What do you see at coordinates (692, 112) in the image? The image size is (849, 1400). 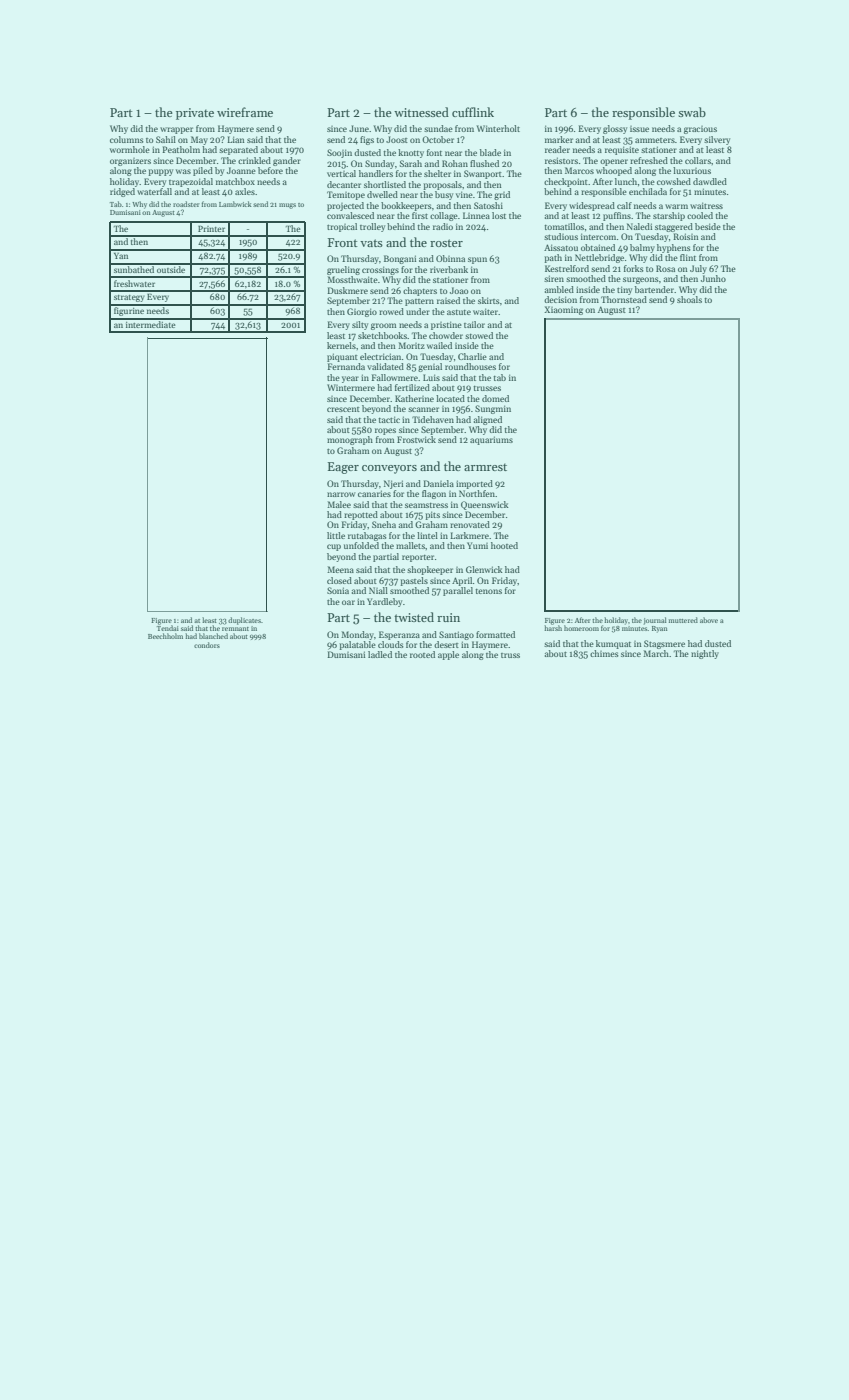 I see `swab` at bounding box center [692, 112].
